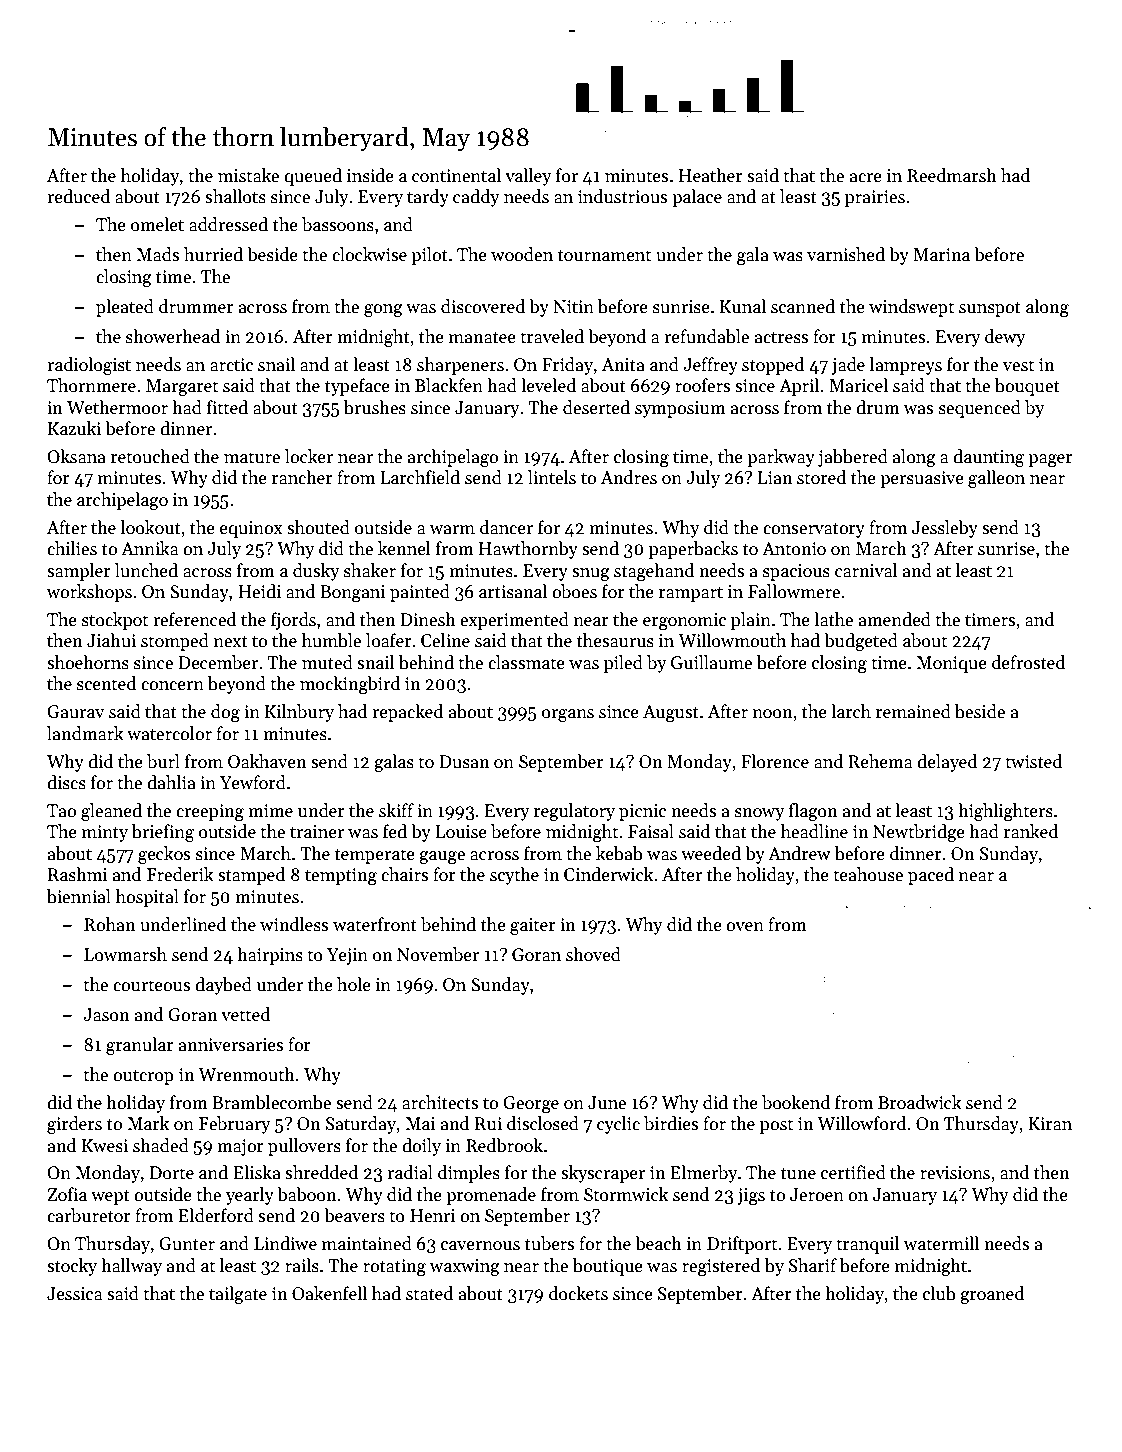 This screenshot has height=1452, width=1122. I want to click on noon, so click(773, 714).
